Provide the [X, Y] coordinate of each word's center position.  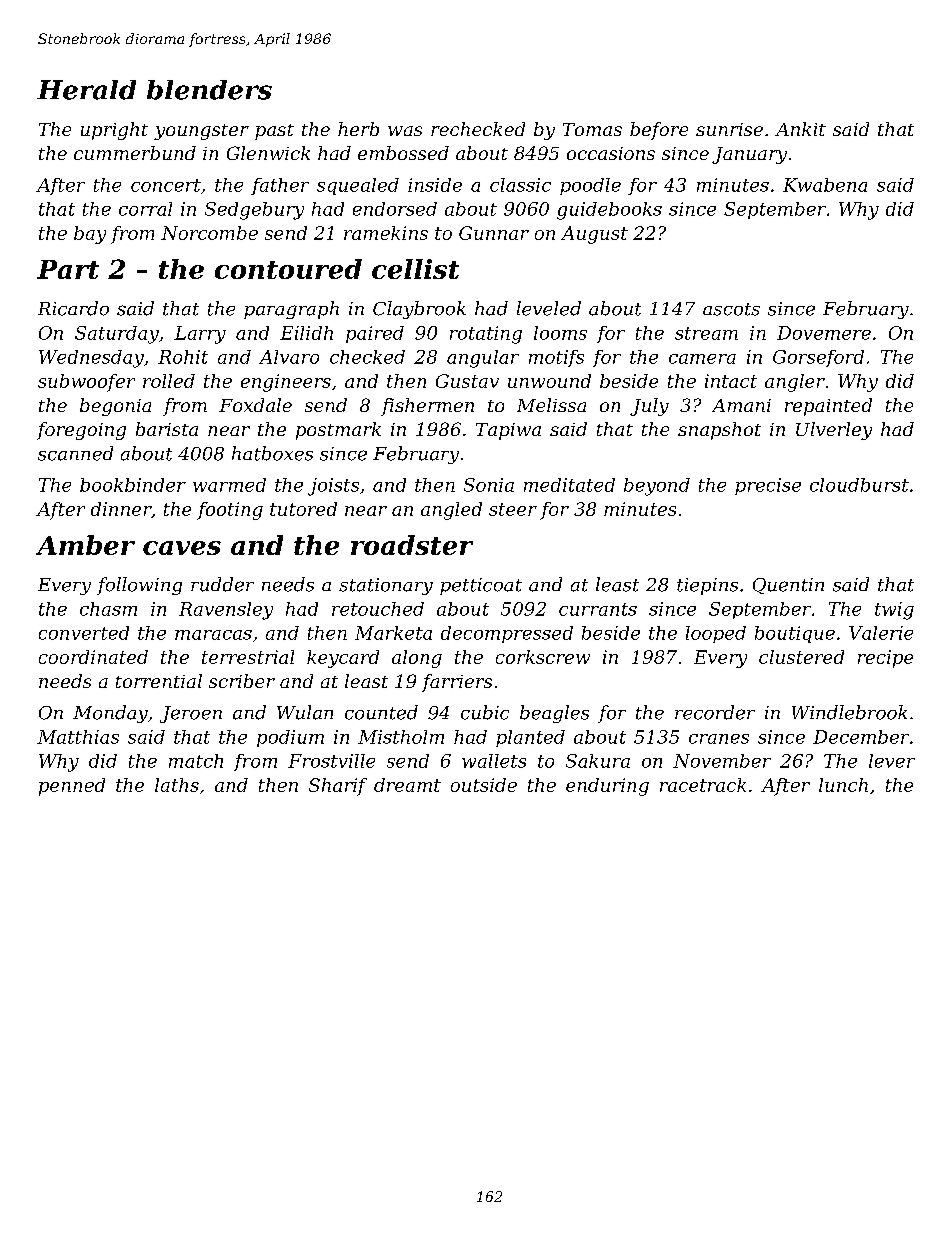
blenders [209, 90]
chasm [108, 609]
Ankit [800, 129]
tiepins [707, 586]
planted [530, 738]
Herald [86, 90]
